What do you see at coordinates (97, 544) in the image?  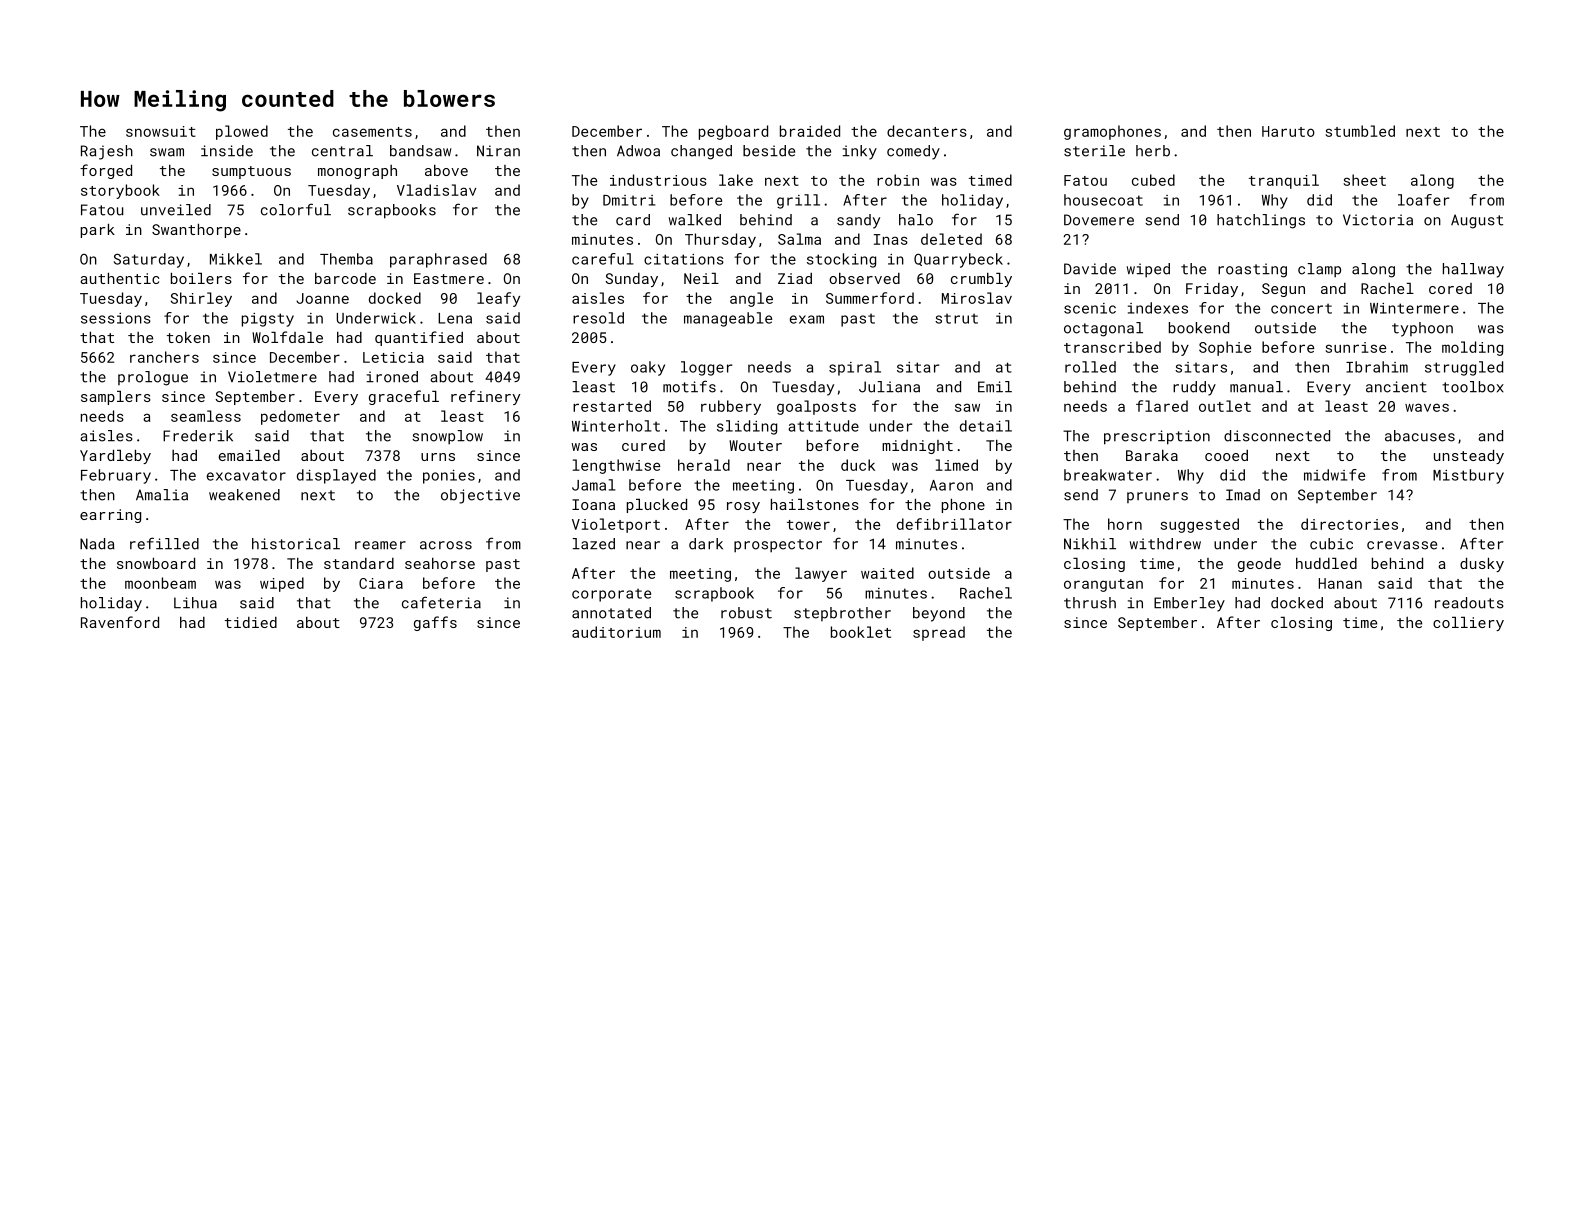 I see `Nada` at bounding box center [97, 544].
